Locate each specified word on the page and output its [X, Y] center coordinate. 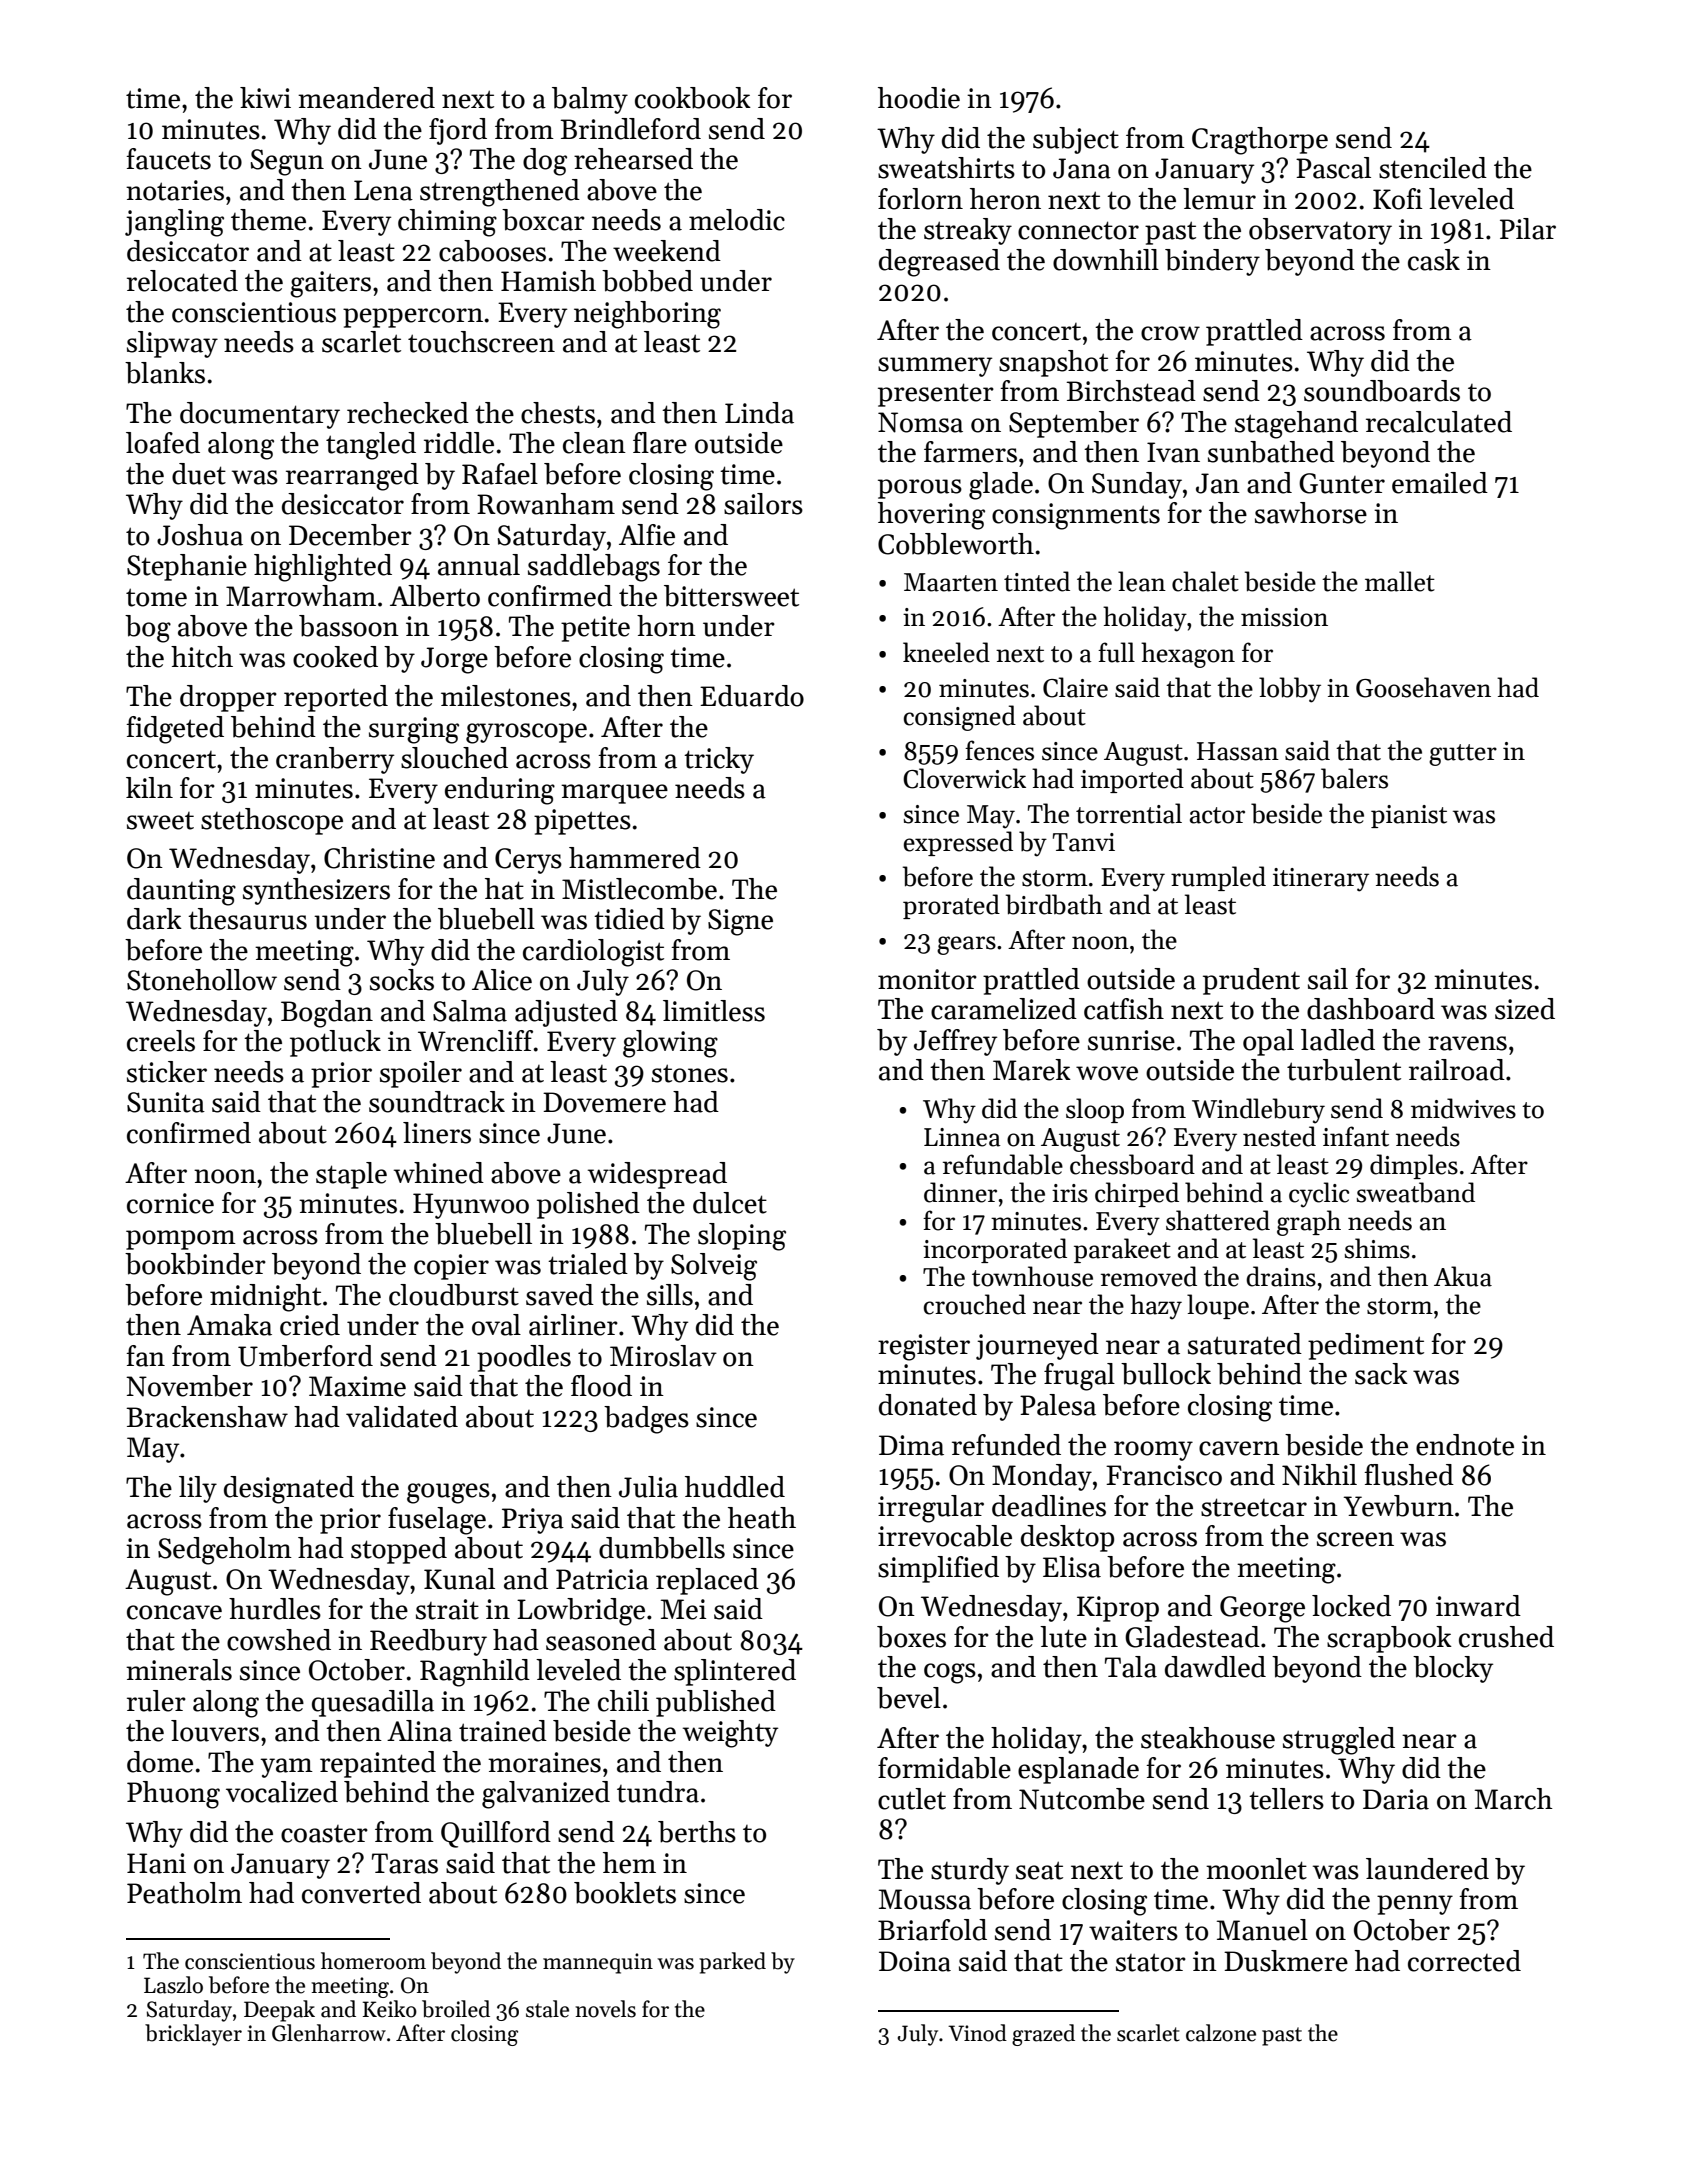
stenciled [1433, 168]
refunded [1006, 1445]
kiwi [265, 97]
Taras [405, 1863]
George [1262, 1609]
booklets [625, 1893]
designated [289, 1490]
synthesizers [316, 891]
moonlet [1256, 1869]
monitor [927, 979]
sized [1525, 1009]
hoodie [919, 98]
